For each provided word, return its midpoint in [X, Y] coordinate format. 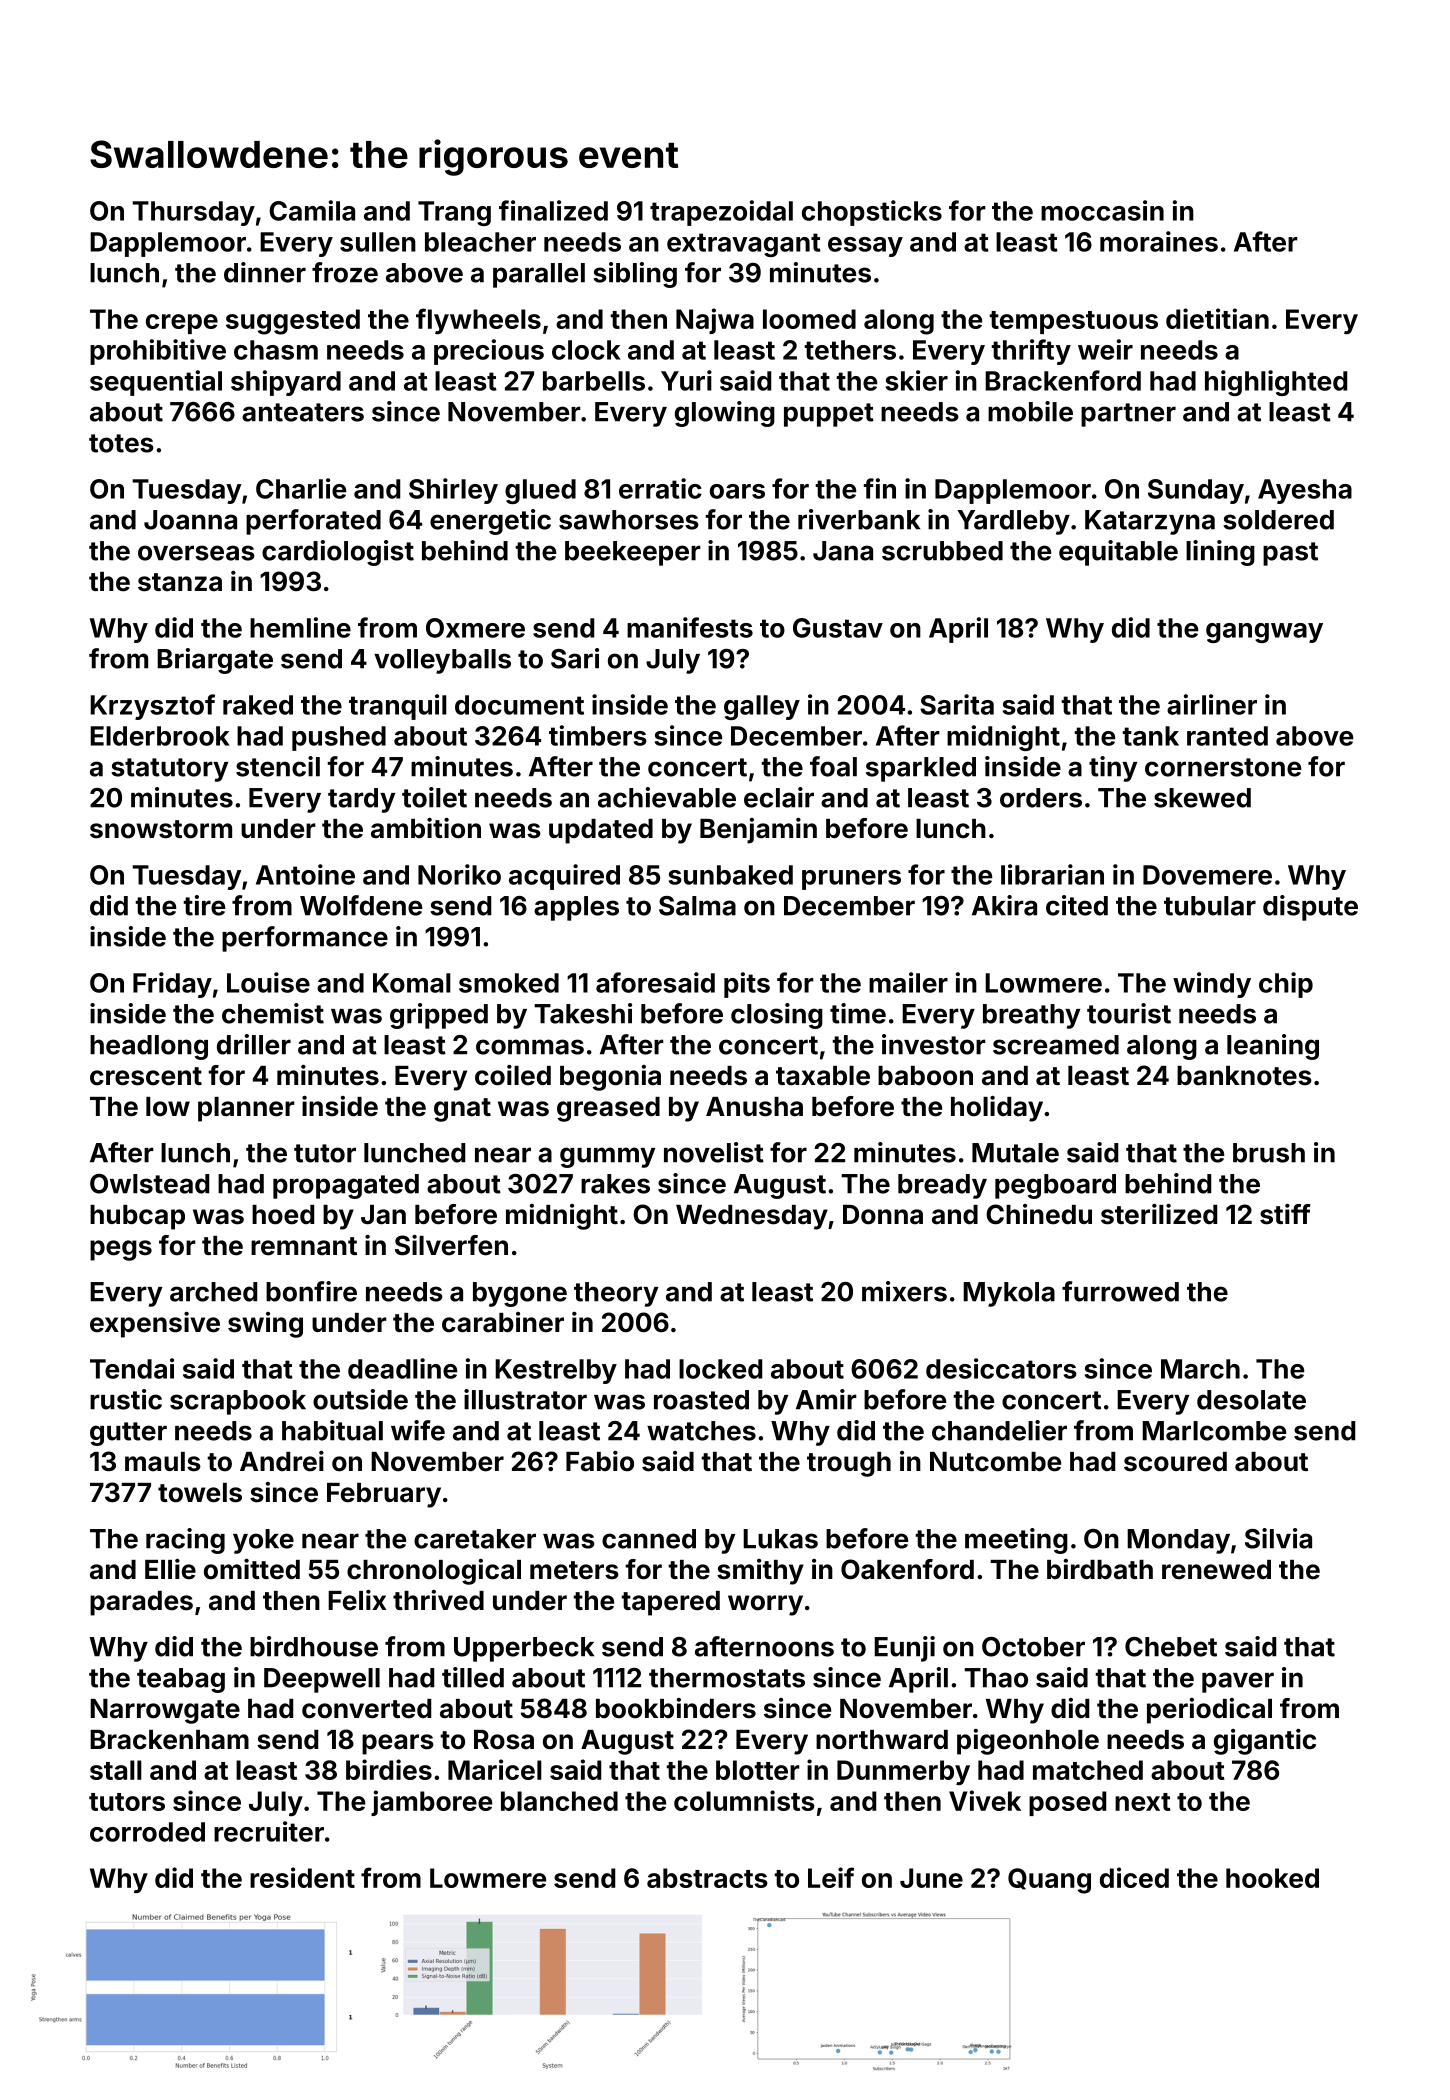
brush [1269, 1153]
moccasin [1102, 210]
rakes [615, 1184]
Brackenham [169, 1740]
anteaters [303, 412]
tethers [850, 350]
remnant [304, 1246]
